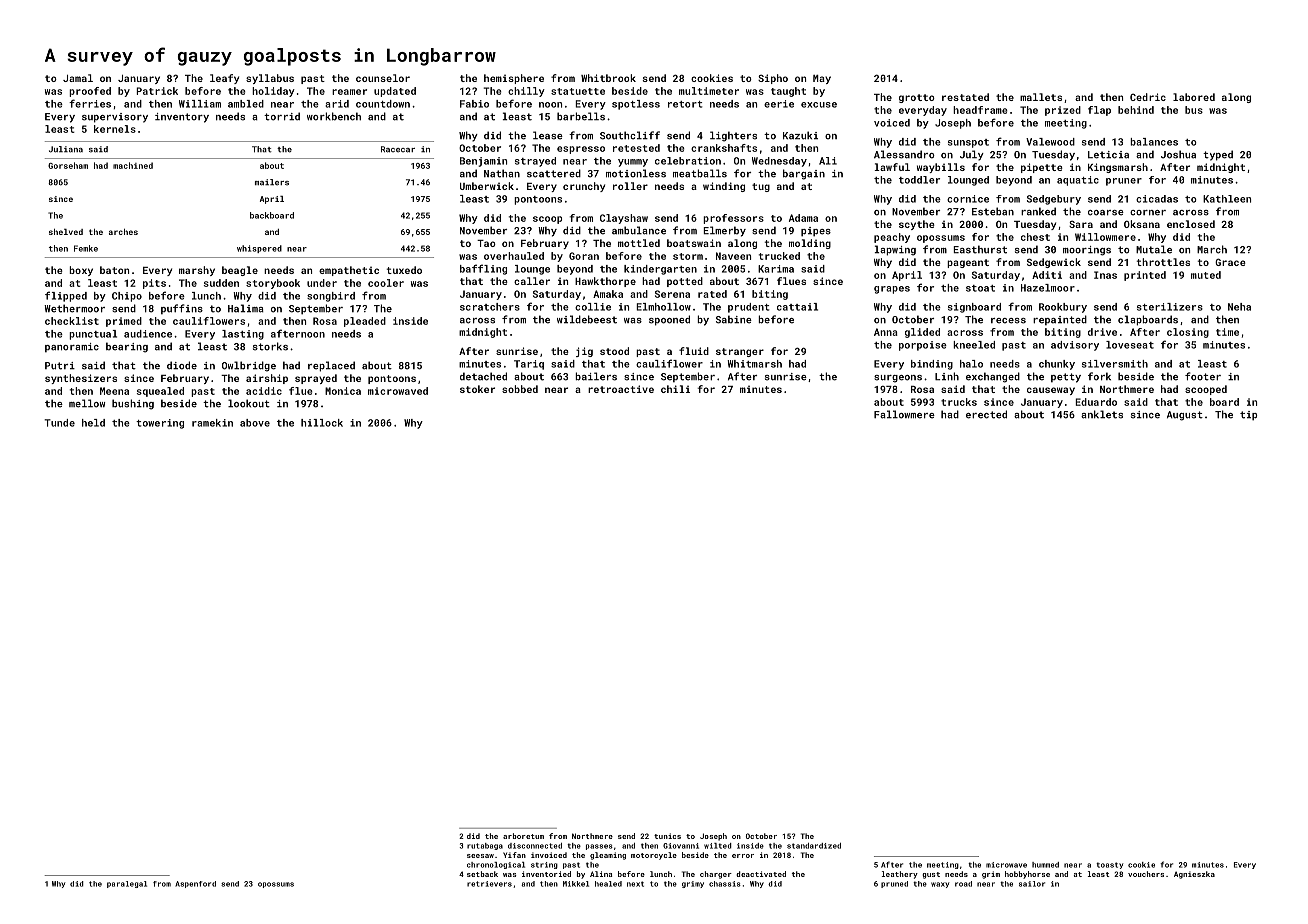 This screenshot has width=1308, height=924. What do you see at coordinates (322, 423) in the screenshot?
I see `hillock` at bounding box center [322, 423].
